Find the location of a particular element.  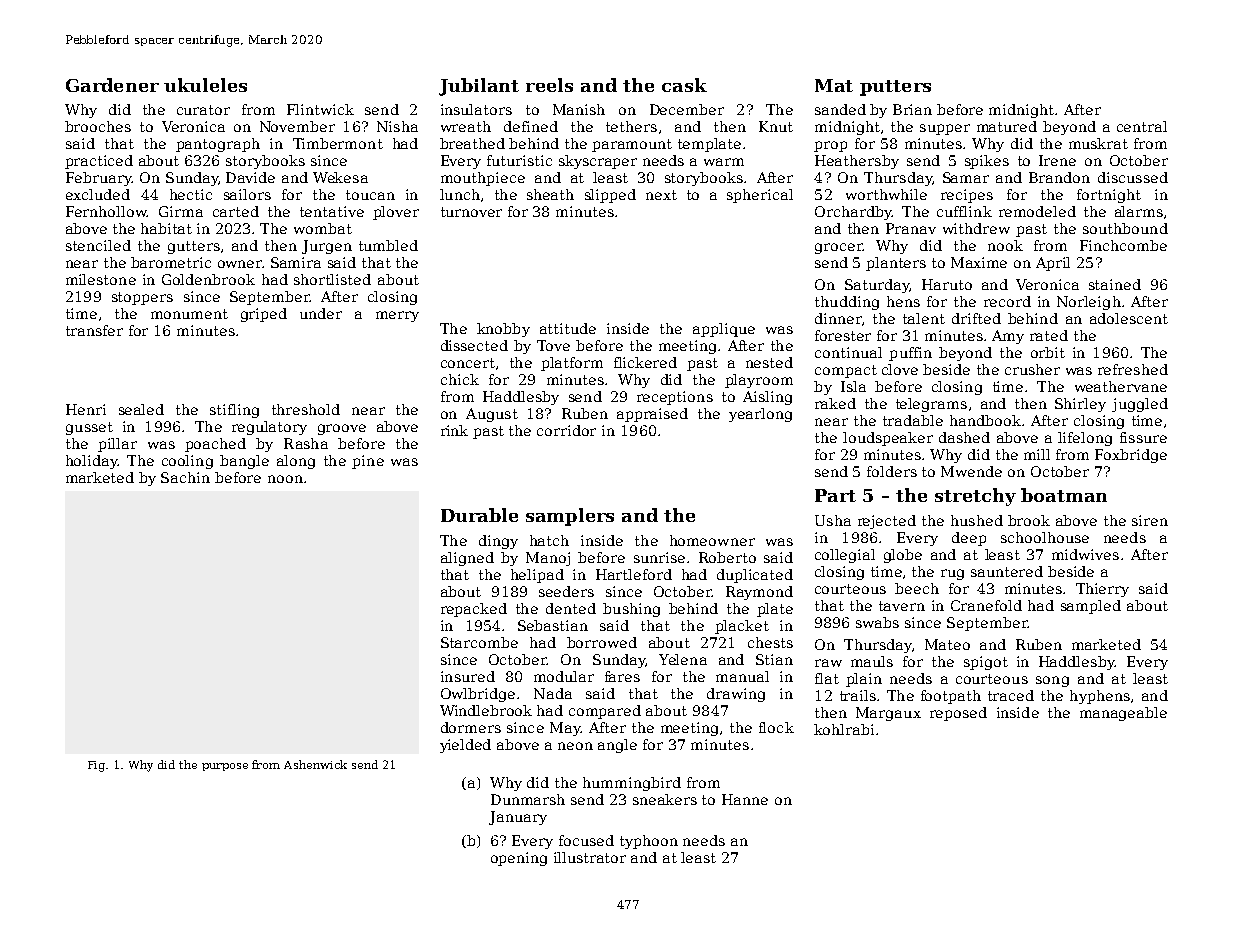

drifted is located at coordinates (976, 318).
